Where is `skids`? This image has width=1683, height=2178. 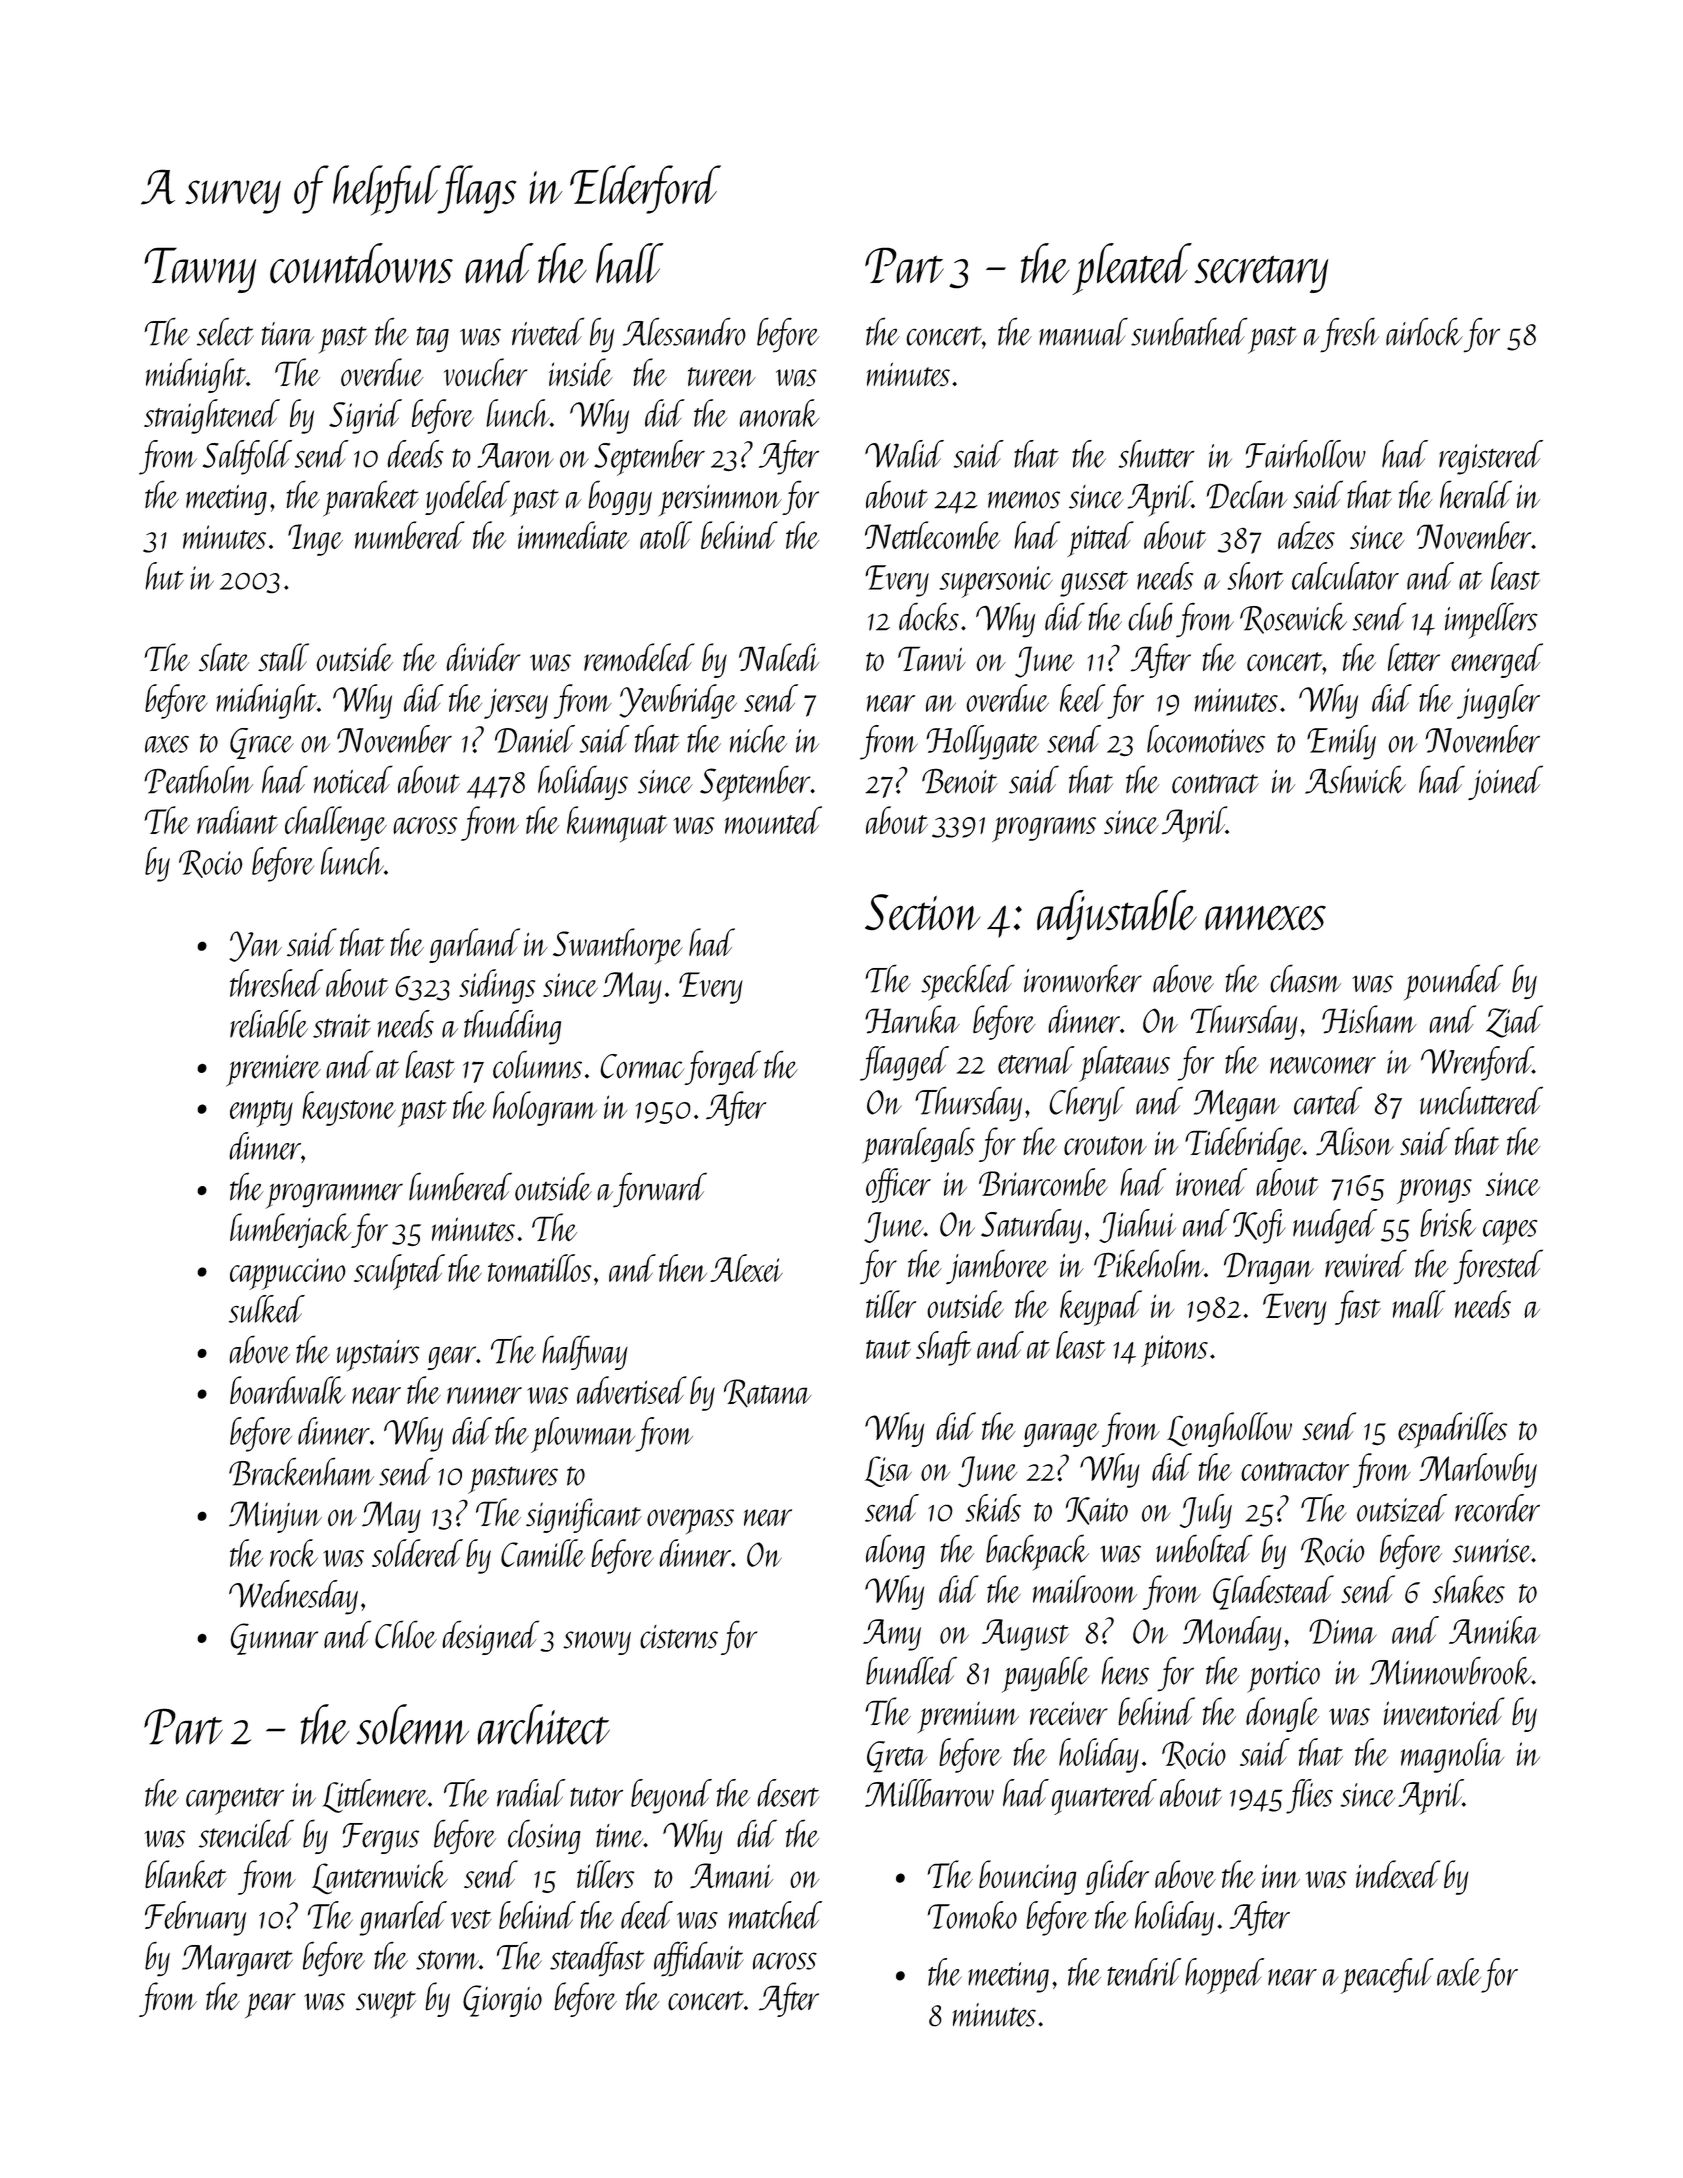
skids is located at coordinates (993, 1508).
